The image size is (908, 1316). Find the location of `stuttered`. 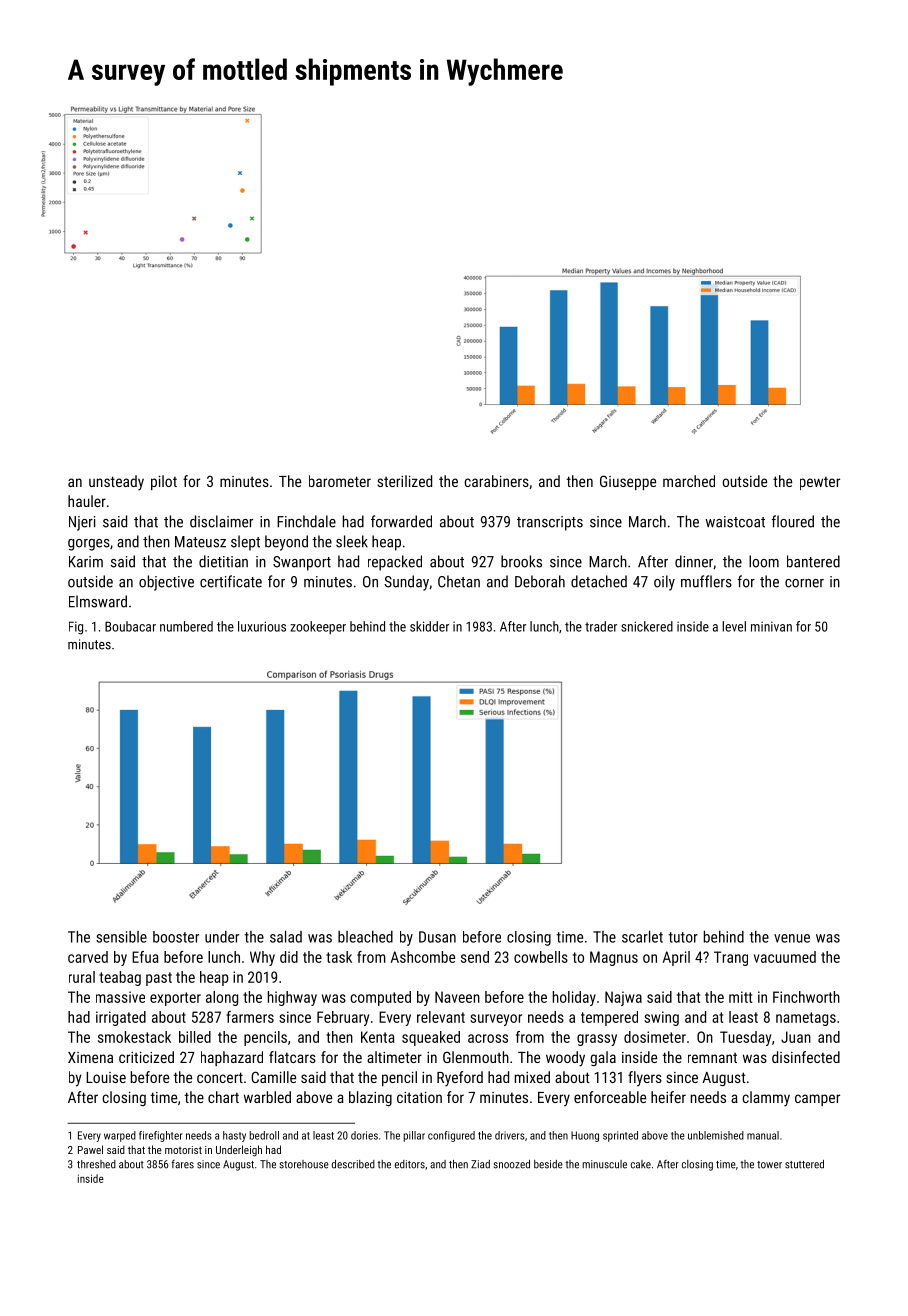

stuttered is located at coordinates (804, 1164).
